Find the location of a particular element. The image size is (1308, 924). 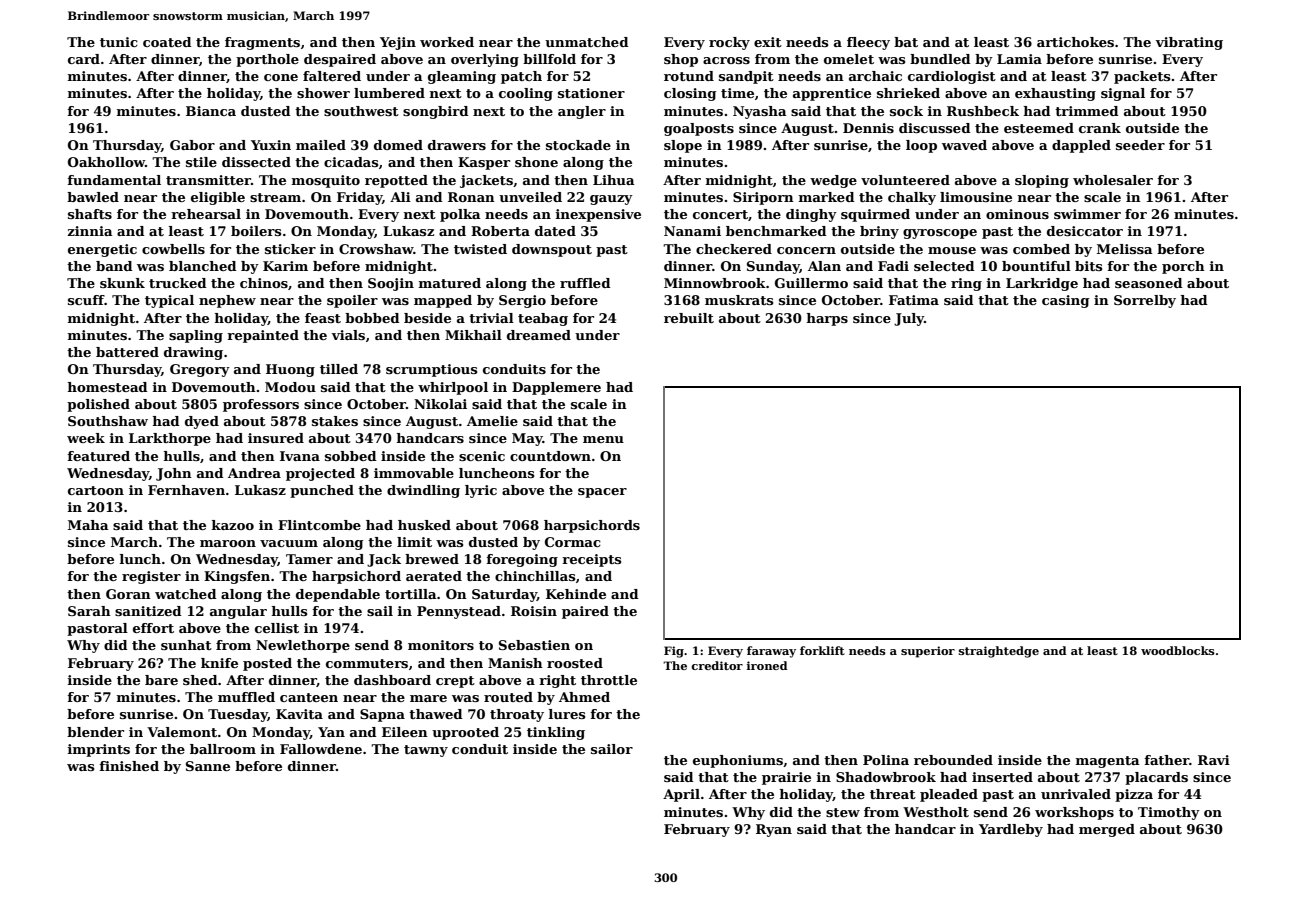

forklift is located at coordinates (822, 650).
